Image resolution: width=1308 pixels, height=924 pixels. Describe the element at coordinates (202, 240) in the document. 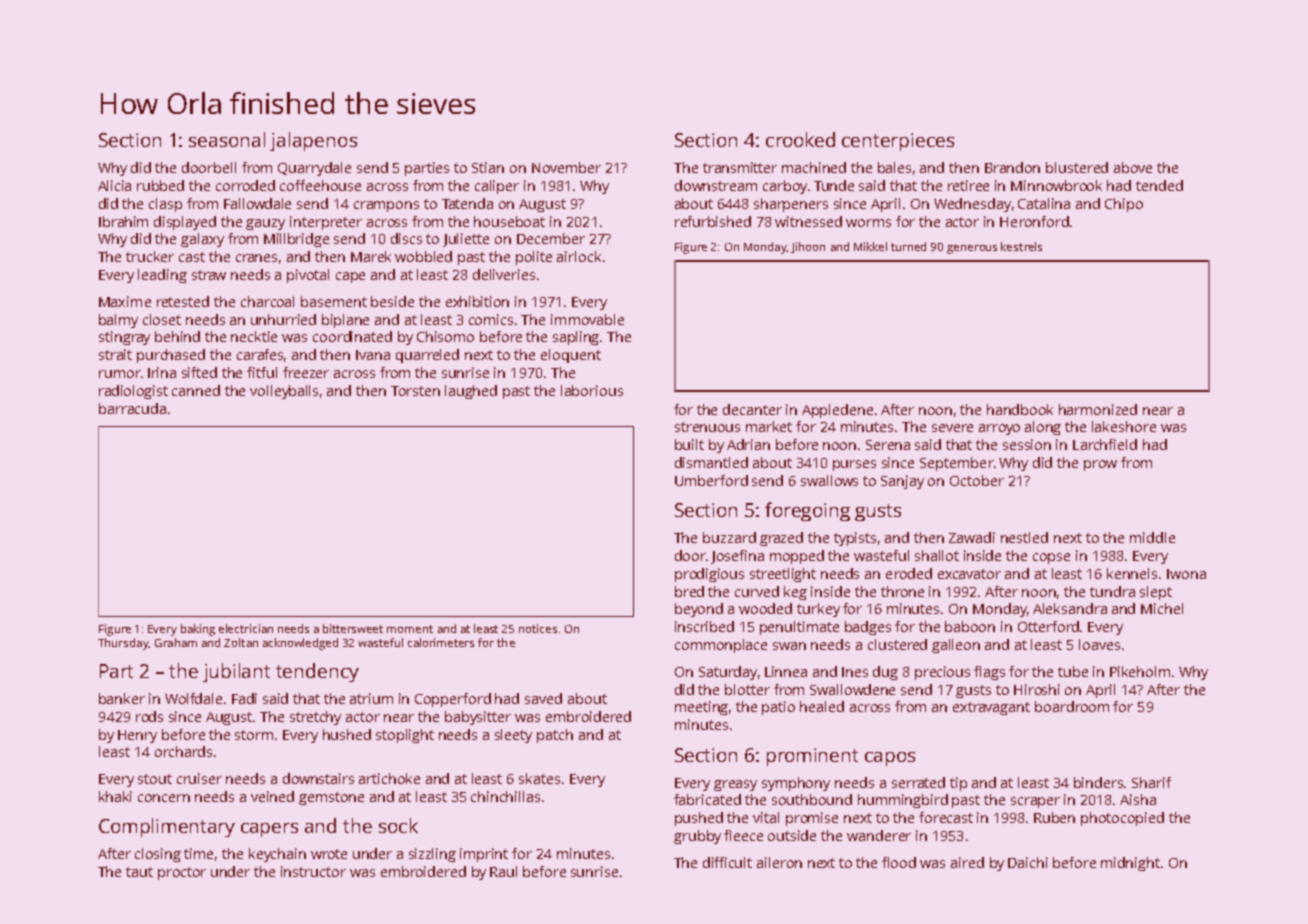

I see `galaxy` at that location.
